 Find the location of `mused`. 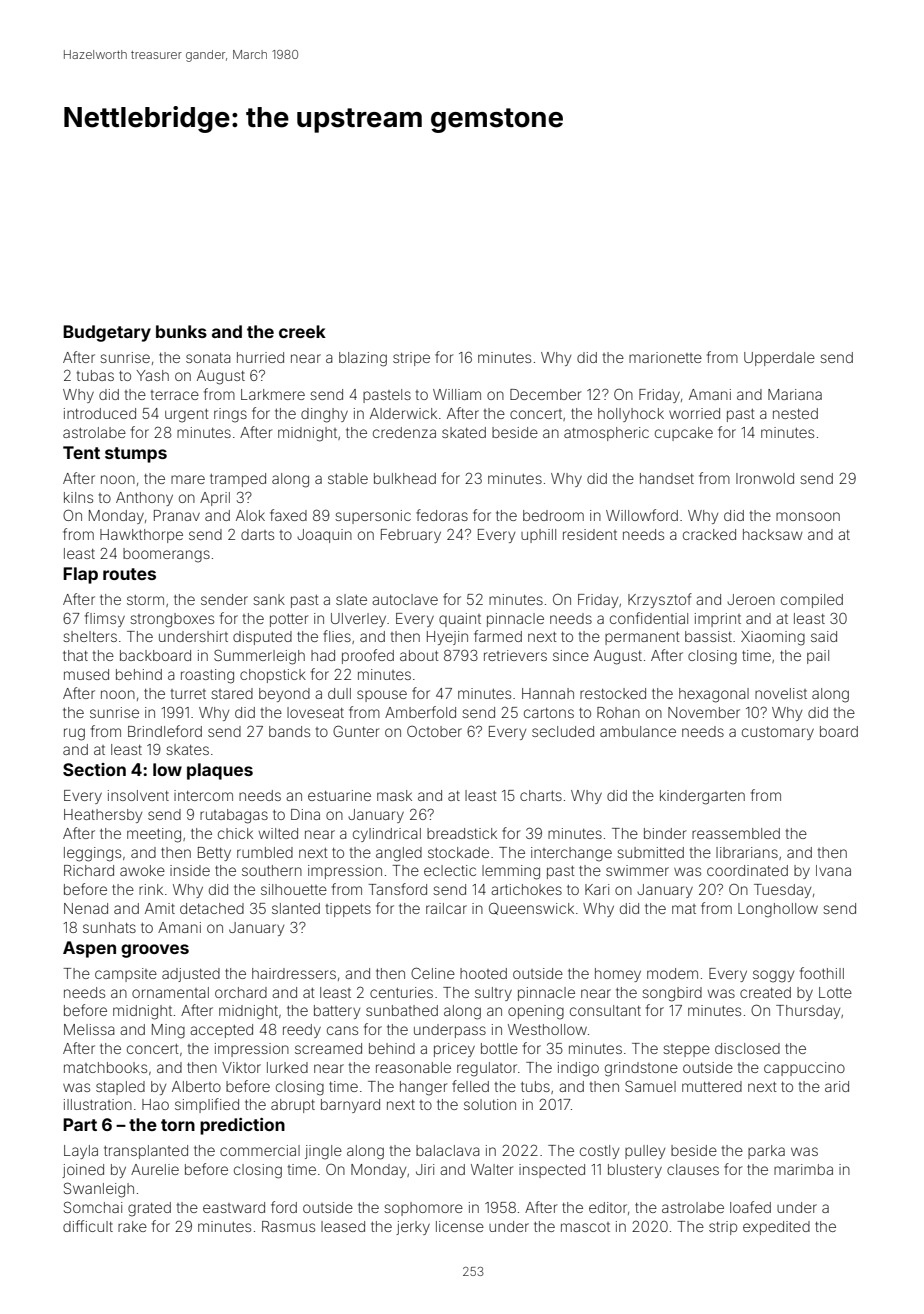

mused is located at coordinates (86, 674).
